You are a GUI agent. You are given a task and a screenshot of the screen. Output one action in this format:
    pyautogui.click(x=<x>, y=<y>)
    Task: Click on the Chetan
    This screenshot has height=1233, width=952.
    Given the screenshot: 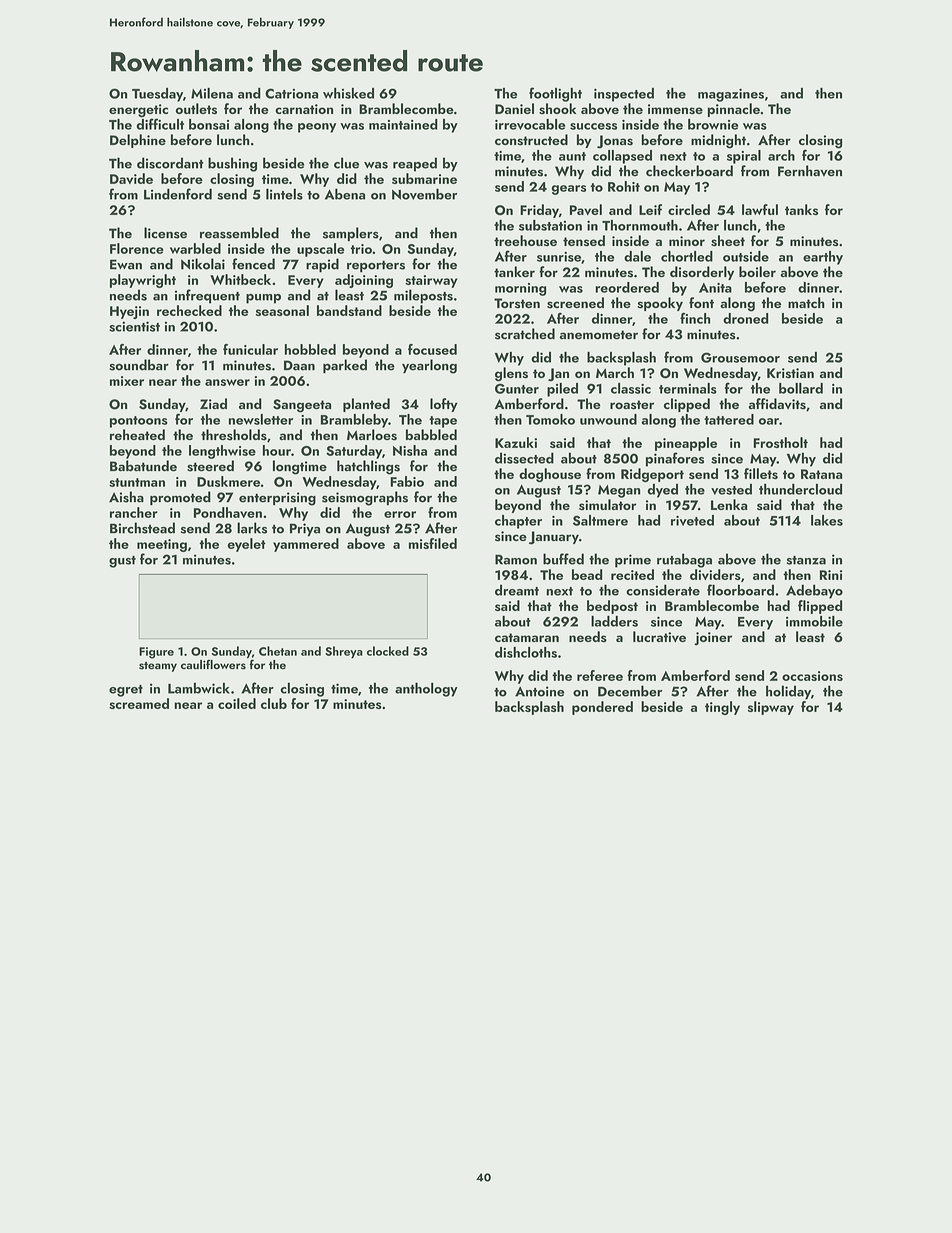 What is the action you would take?
    pyautogui.click(x=278, y=651)
